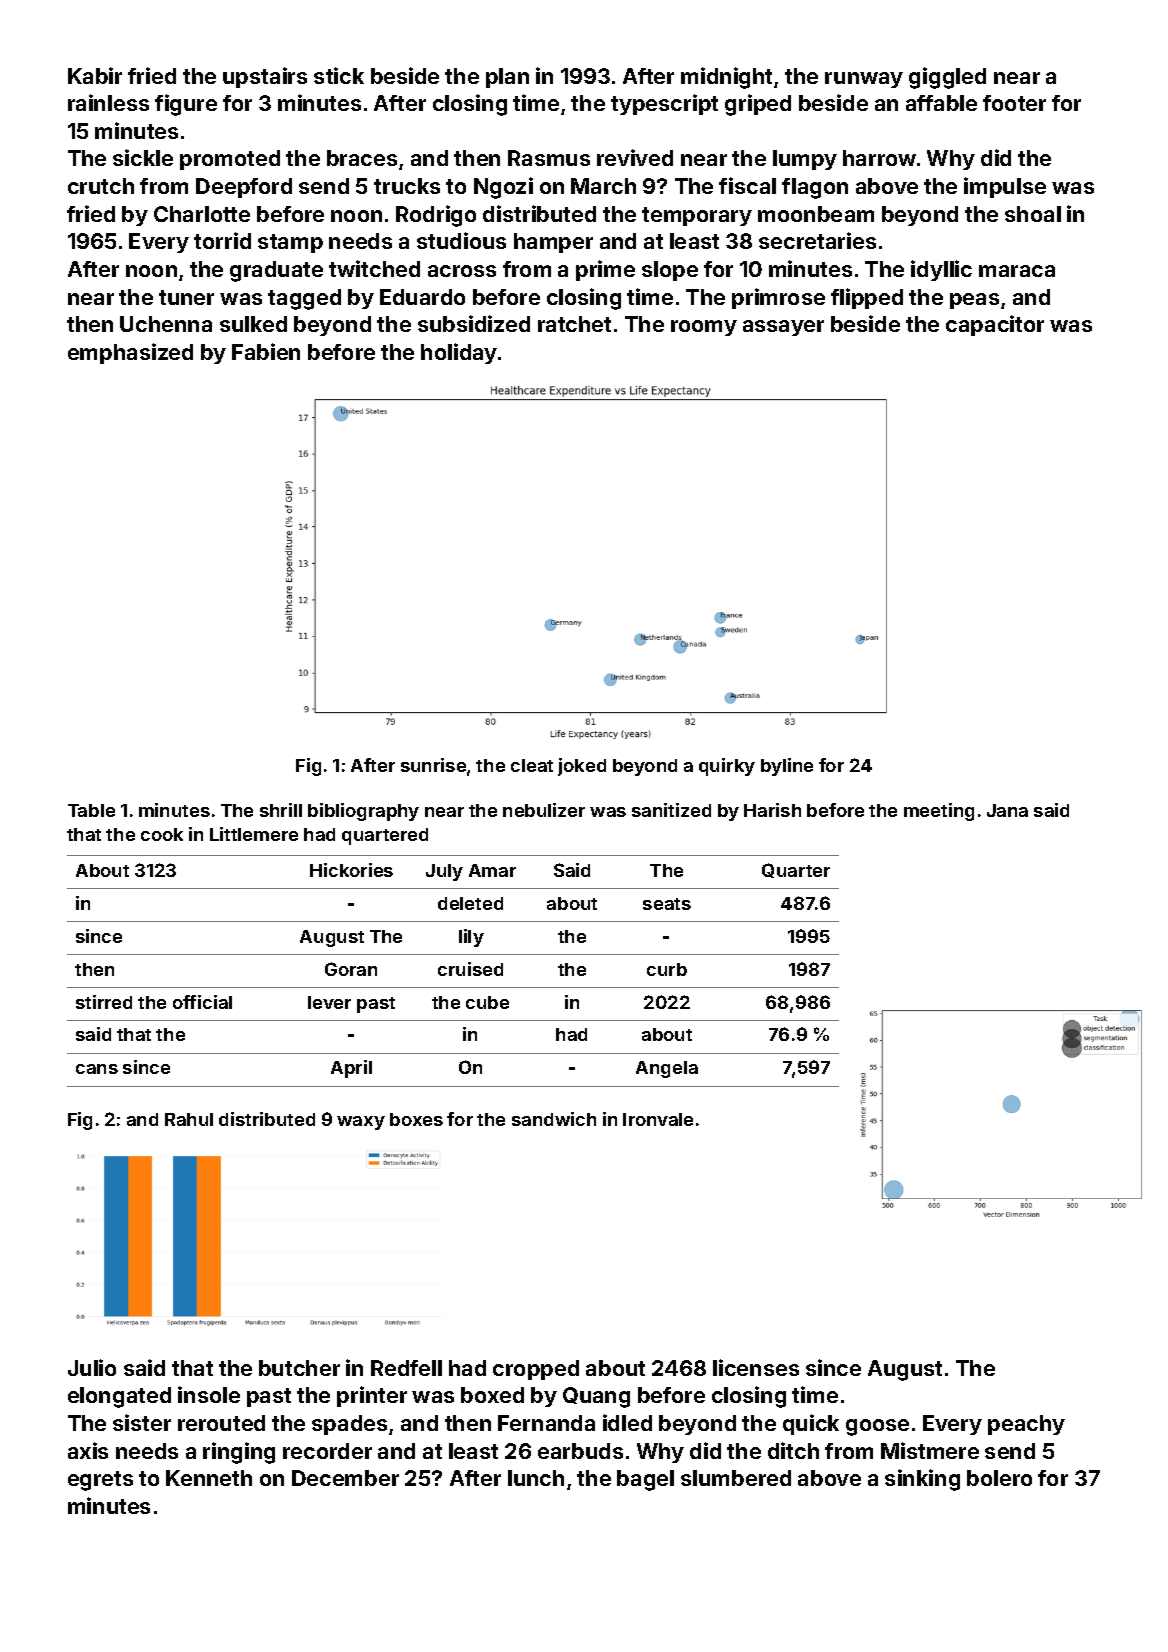 Image resolution: width=1168 pixels, height=1652 pixels. Describe the element at coordinates (209, 1478) in the screenshot. I see `Kenneth` at that location.
